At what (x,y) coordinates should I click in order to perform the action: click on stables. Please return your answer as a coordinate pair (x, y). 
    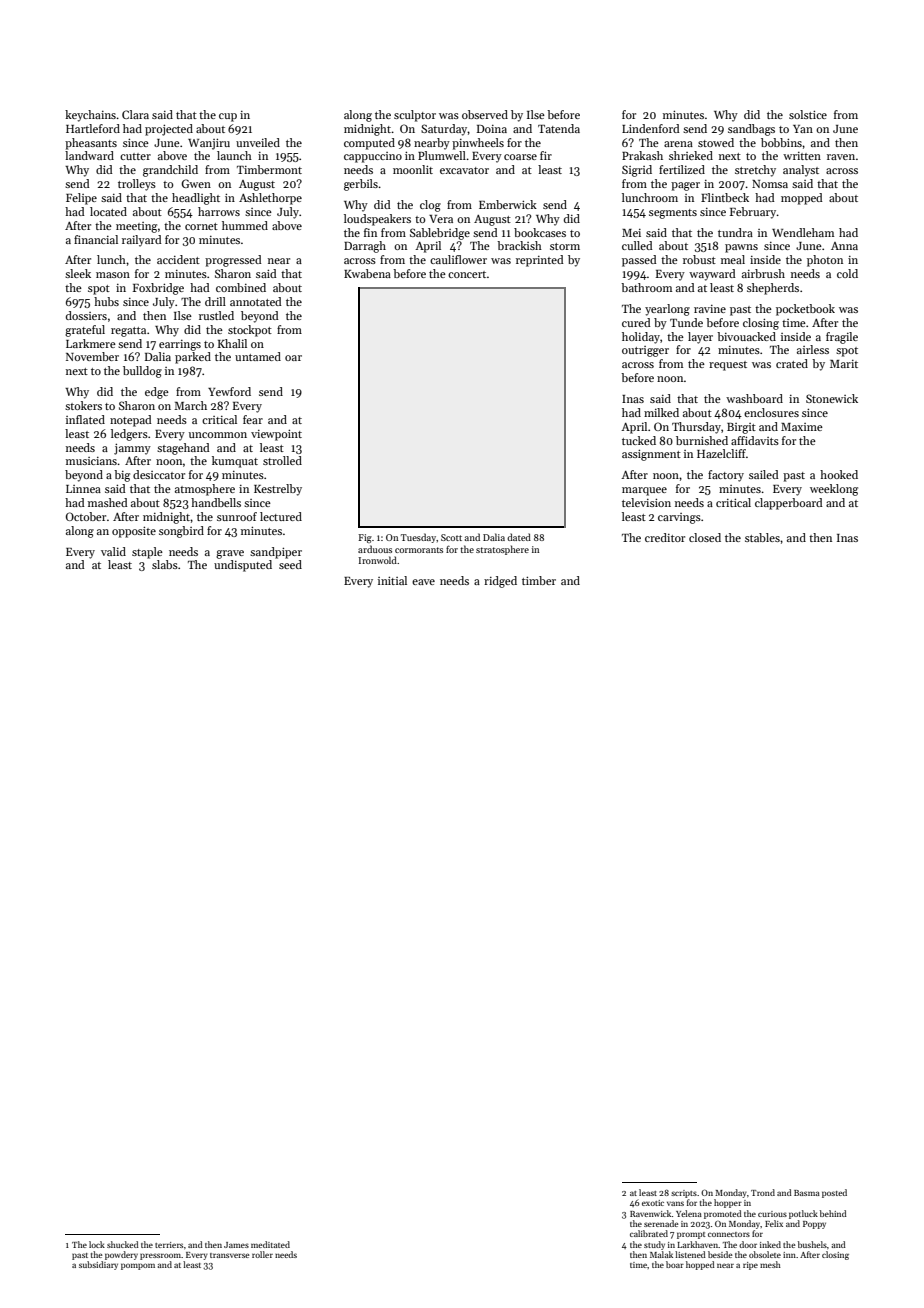
    Looking at the image, I should click on (762, 537).
